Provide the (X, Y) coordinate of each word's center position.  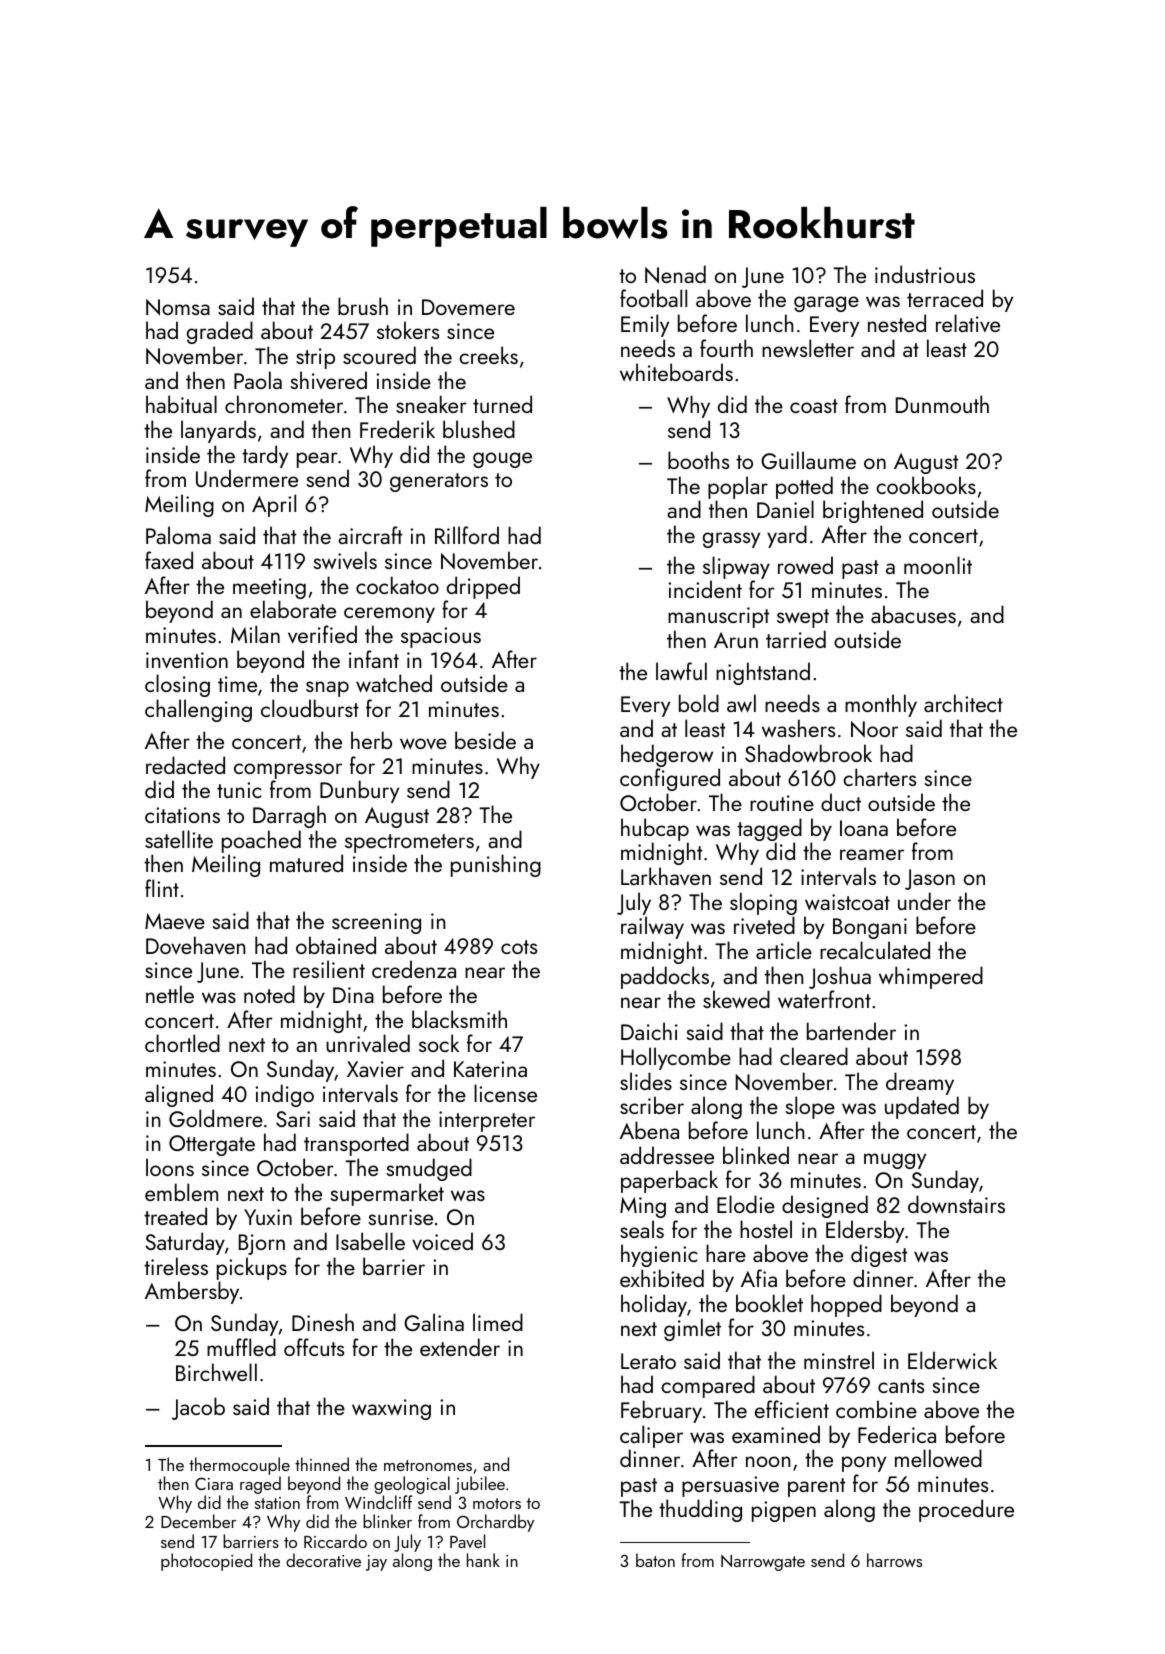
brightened (873, 511)
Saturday (185, 1243)
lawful (681, 671)
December (198, 1521)
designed (825, 1206)
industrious (925, 274)
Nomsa (178, 307)
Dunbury (359, 791)
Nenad (675, 274)
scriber (652, 1105)
